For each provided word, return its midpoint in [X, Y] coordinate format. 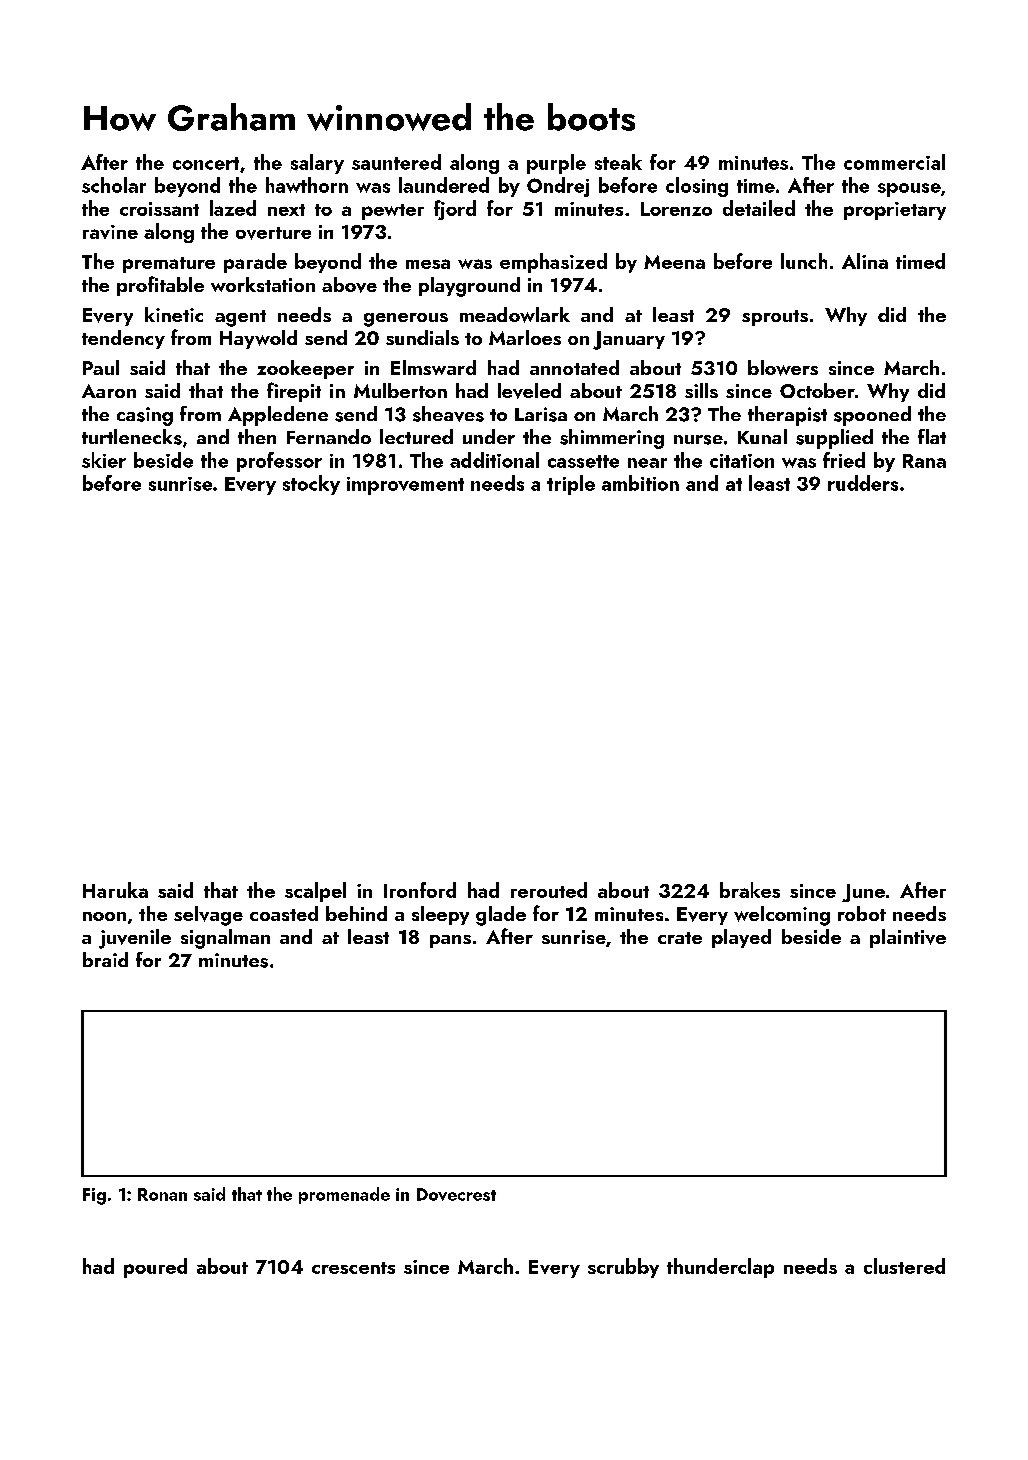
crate [680, 938]
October [817, 390]
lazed [233, 208]
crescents [353, 1268]
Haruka [115, 890]
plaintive [908, 938]
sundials [422, 337]
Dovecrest [456, 1194]
